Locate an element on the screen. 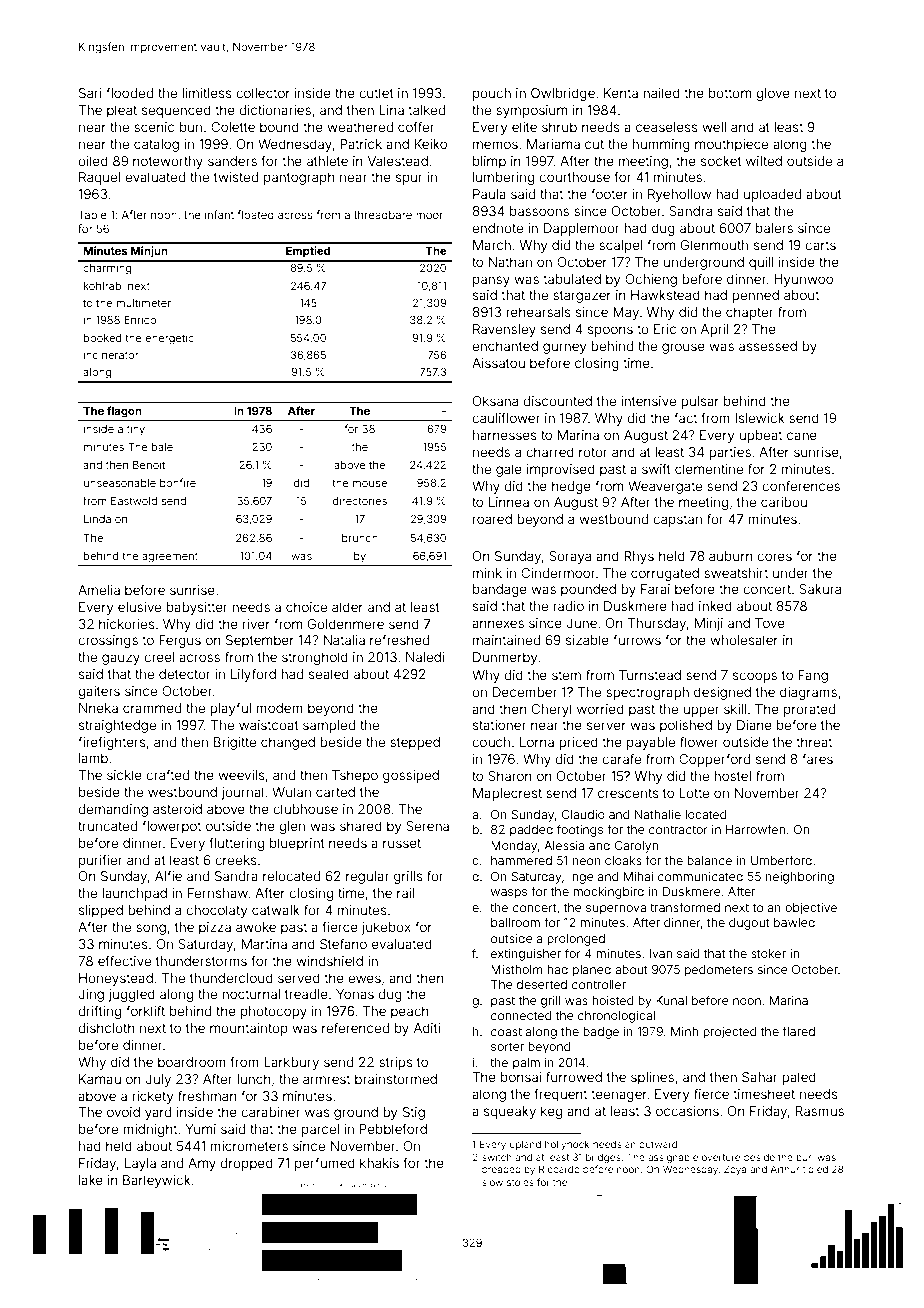 This screenshot has width=924, height=1308. parties is located at coordinates (730, 453).
